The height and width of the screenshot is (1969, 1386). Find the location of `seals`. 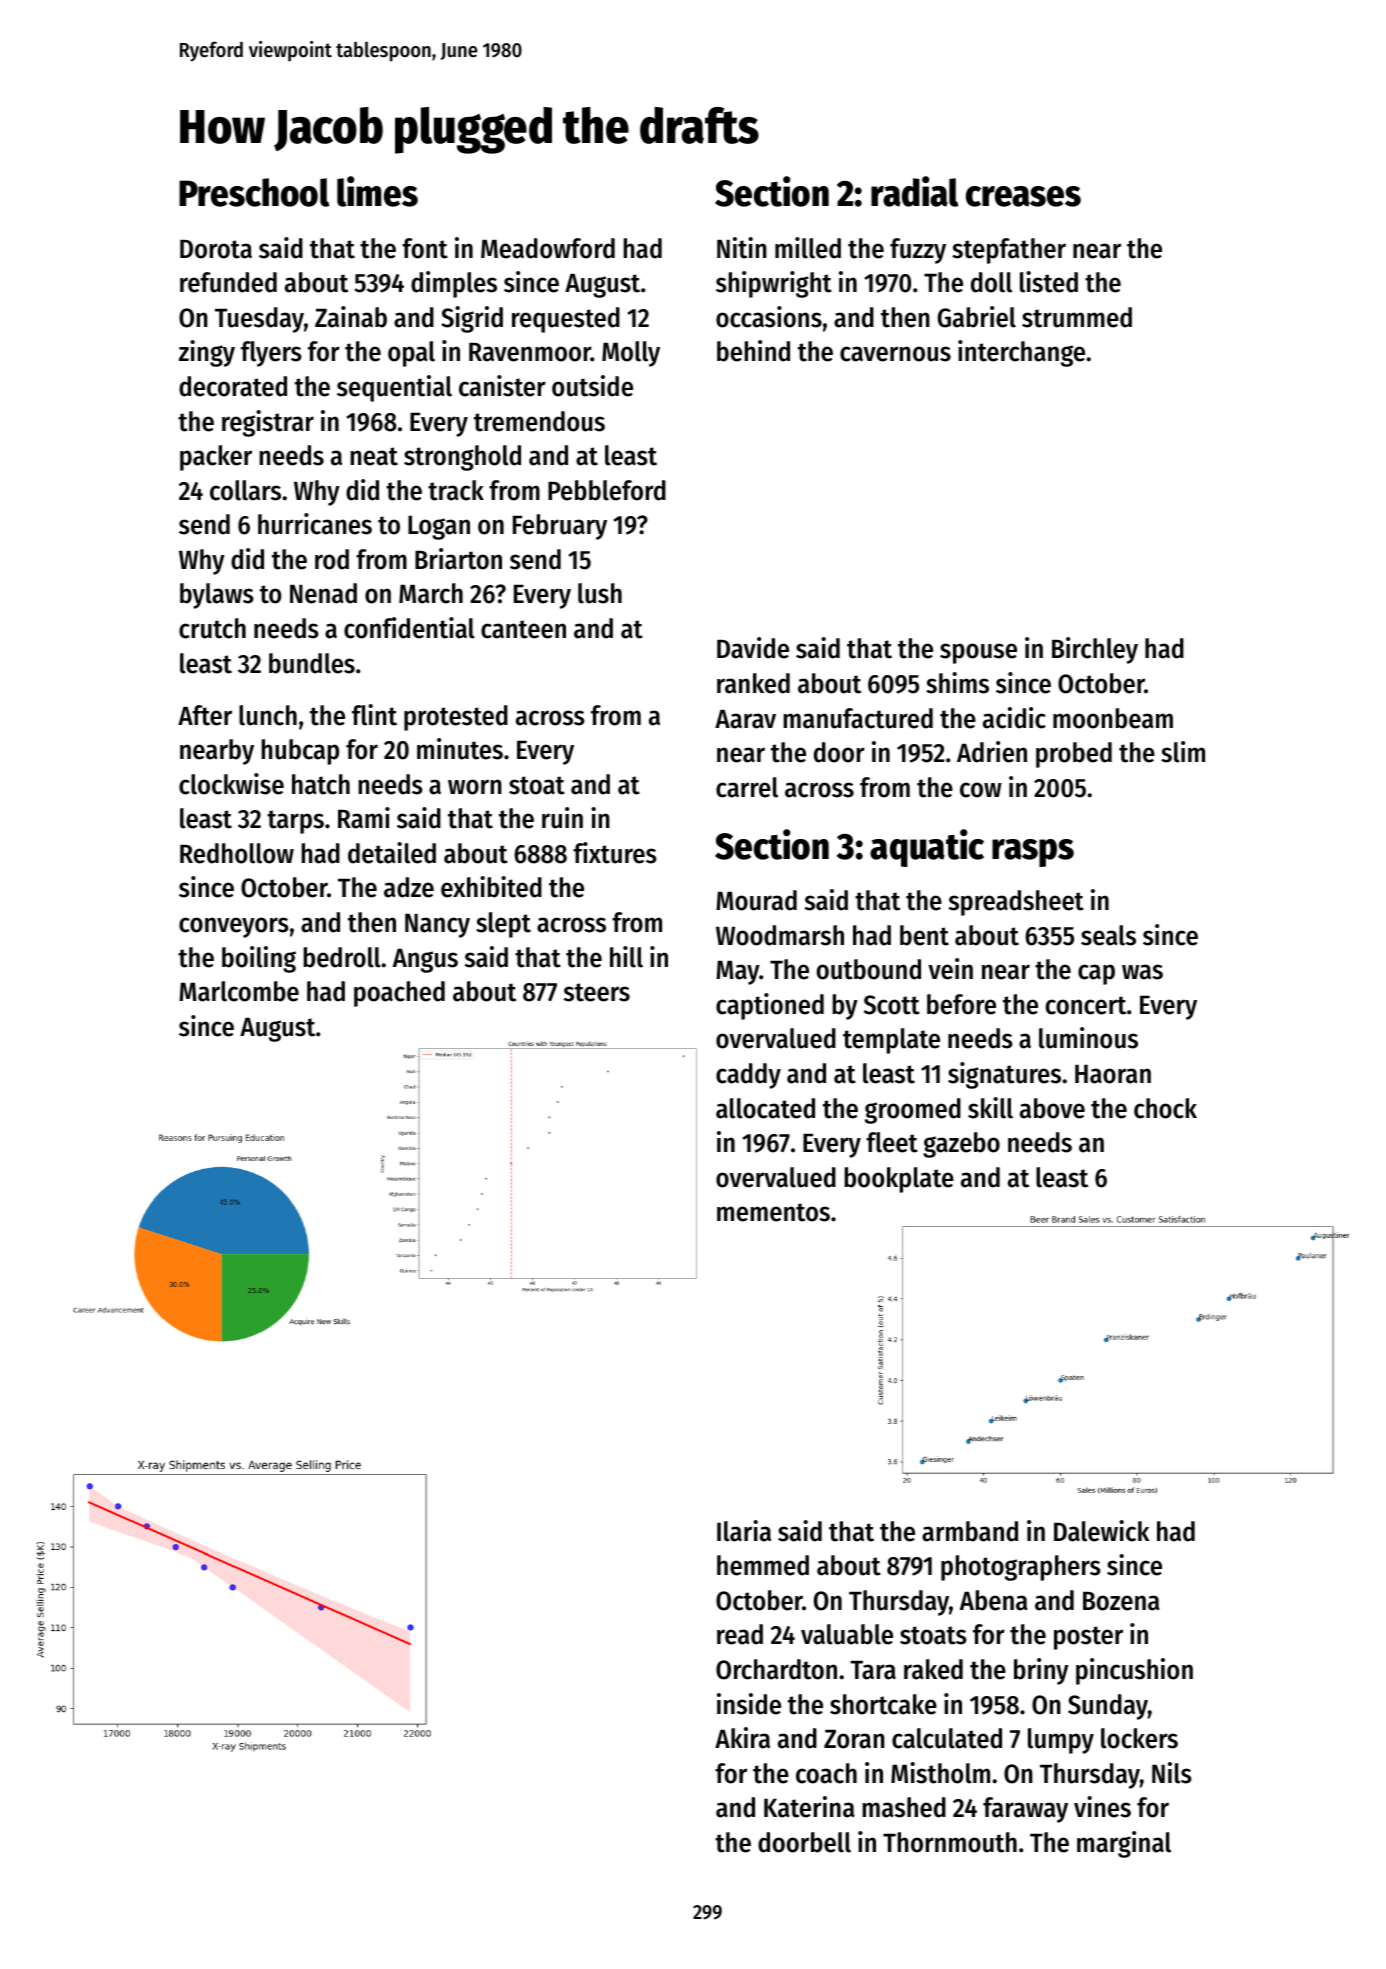

seals is located at coordinates (1108, 935).
